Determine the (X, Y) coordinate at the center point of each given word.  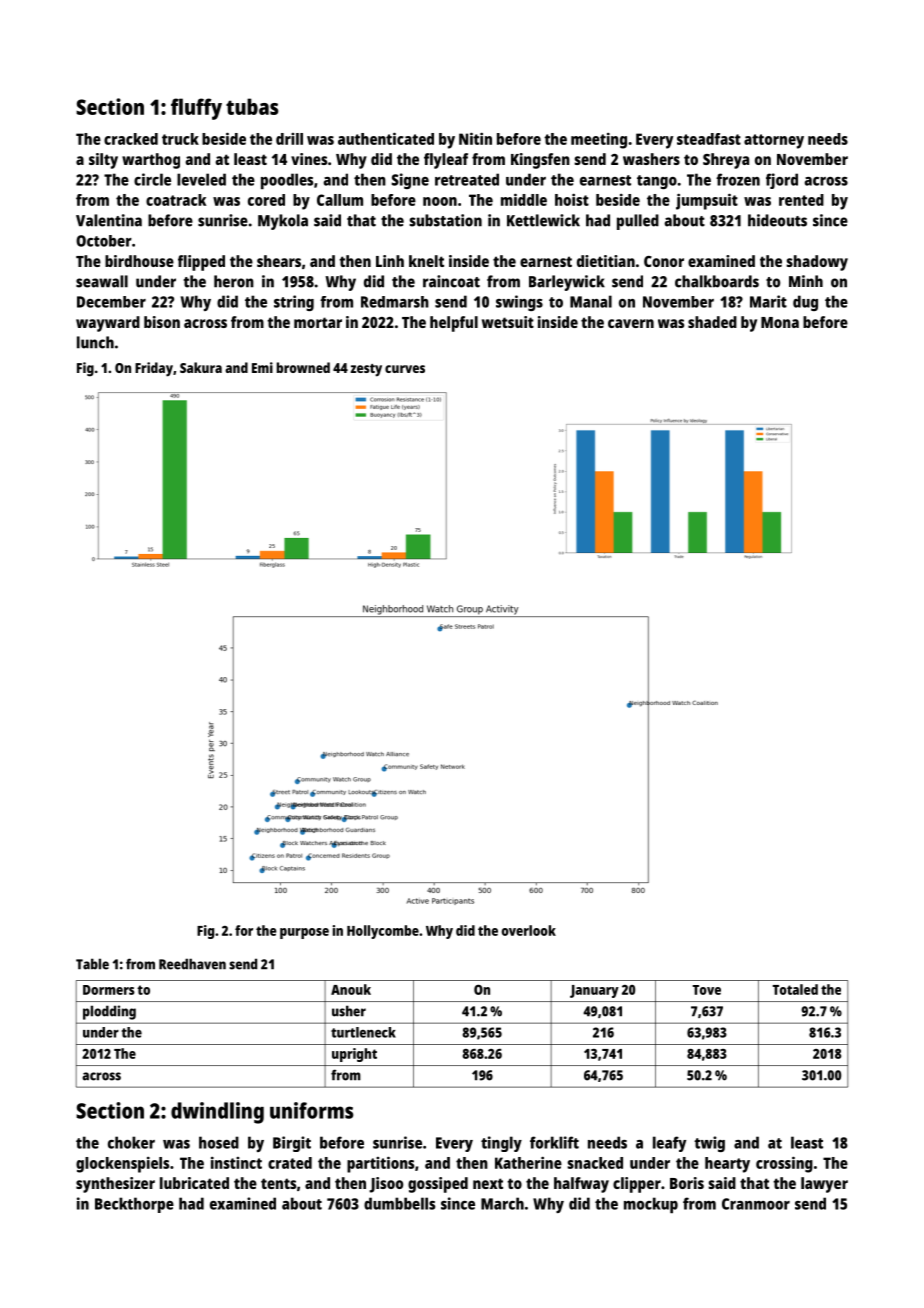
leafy (669, 1144)
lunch (95, 342)
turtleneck (363, 1032)
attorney (774, 141)
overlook (529, 930)
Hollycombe (383, 932)
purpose (304, 933)
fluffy (196, 109)
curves (405, 369)
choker (131, 1142)
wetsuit (508, 322)
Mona (780, 322)
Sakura (201, 367)
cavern (631, 323)
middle (524, 199)
